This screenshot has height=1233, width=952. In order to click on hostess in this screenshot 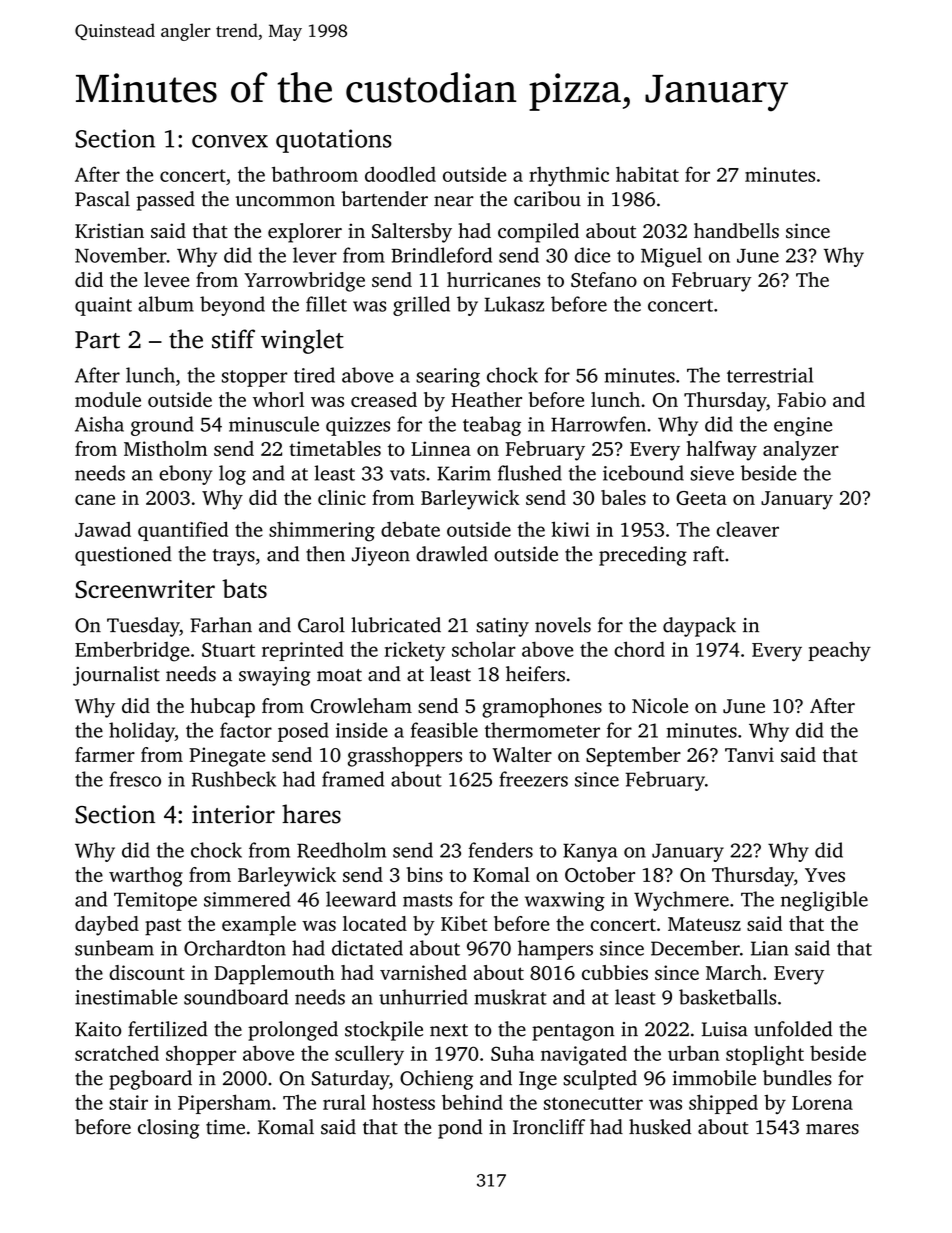, I will do `click(403, 1102)`.
